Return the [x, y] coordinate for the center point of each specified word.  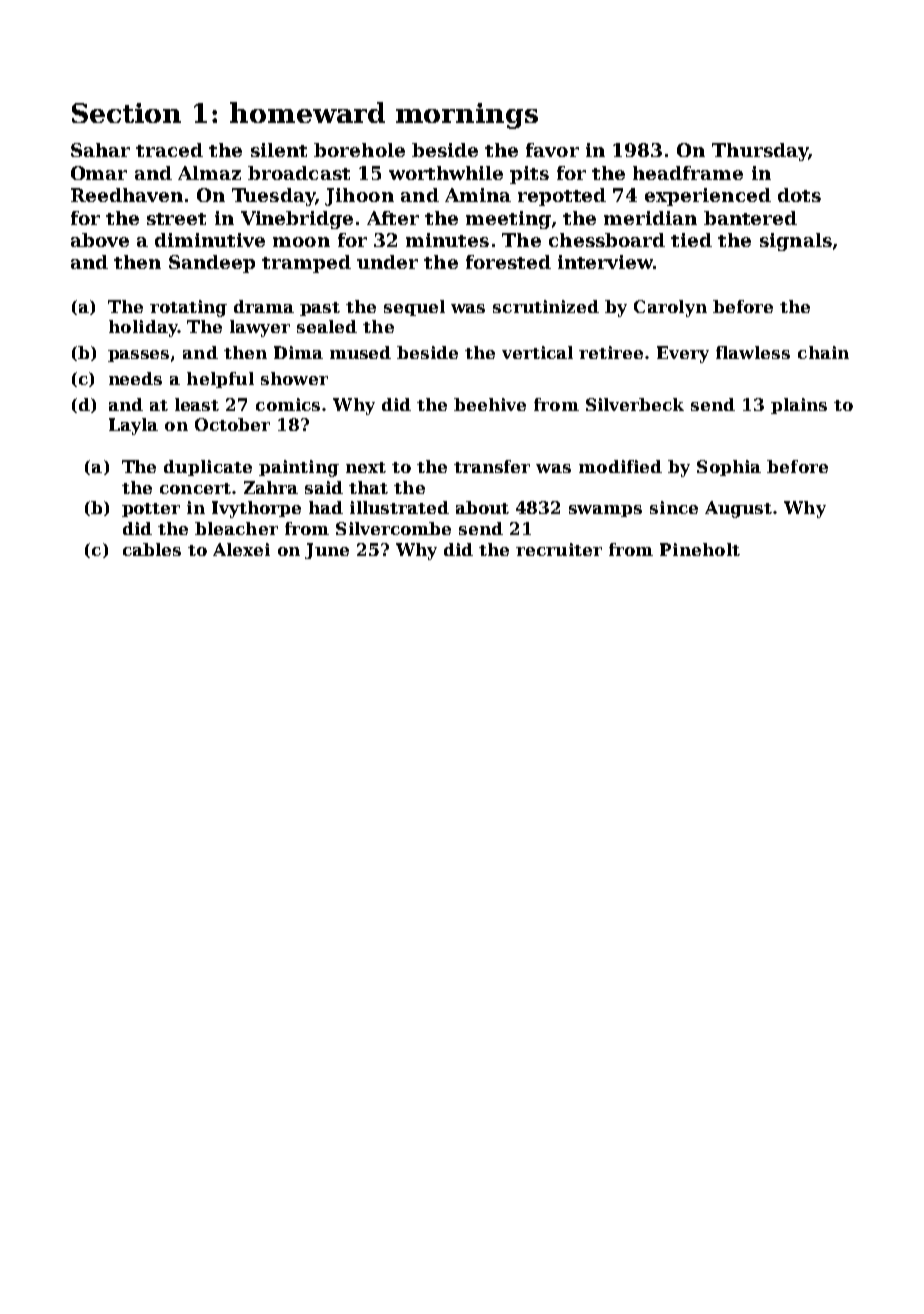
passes [138, 356]
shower [294, 378]
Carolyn [670, 308]
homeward [307, 112]
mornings [467, 116]
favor [552, 150]
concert [195, 488]
